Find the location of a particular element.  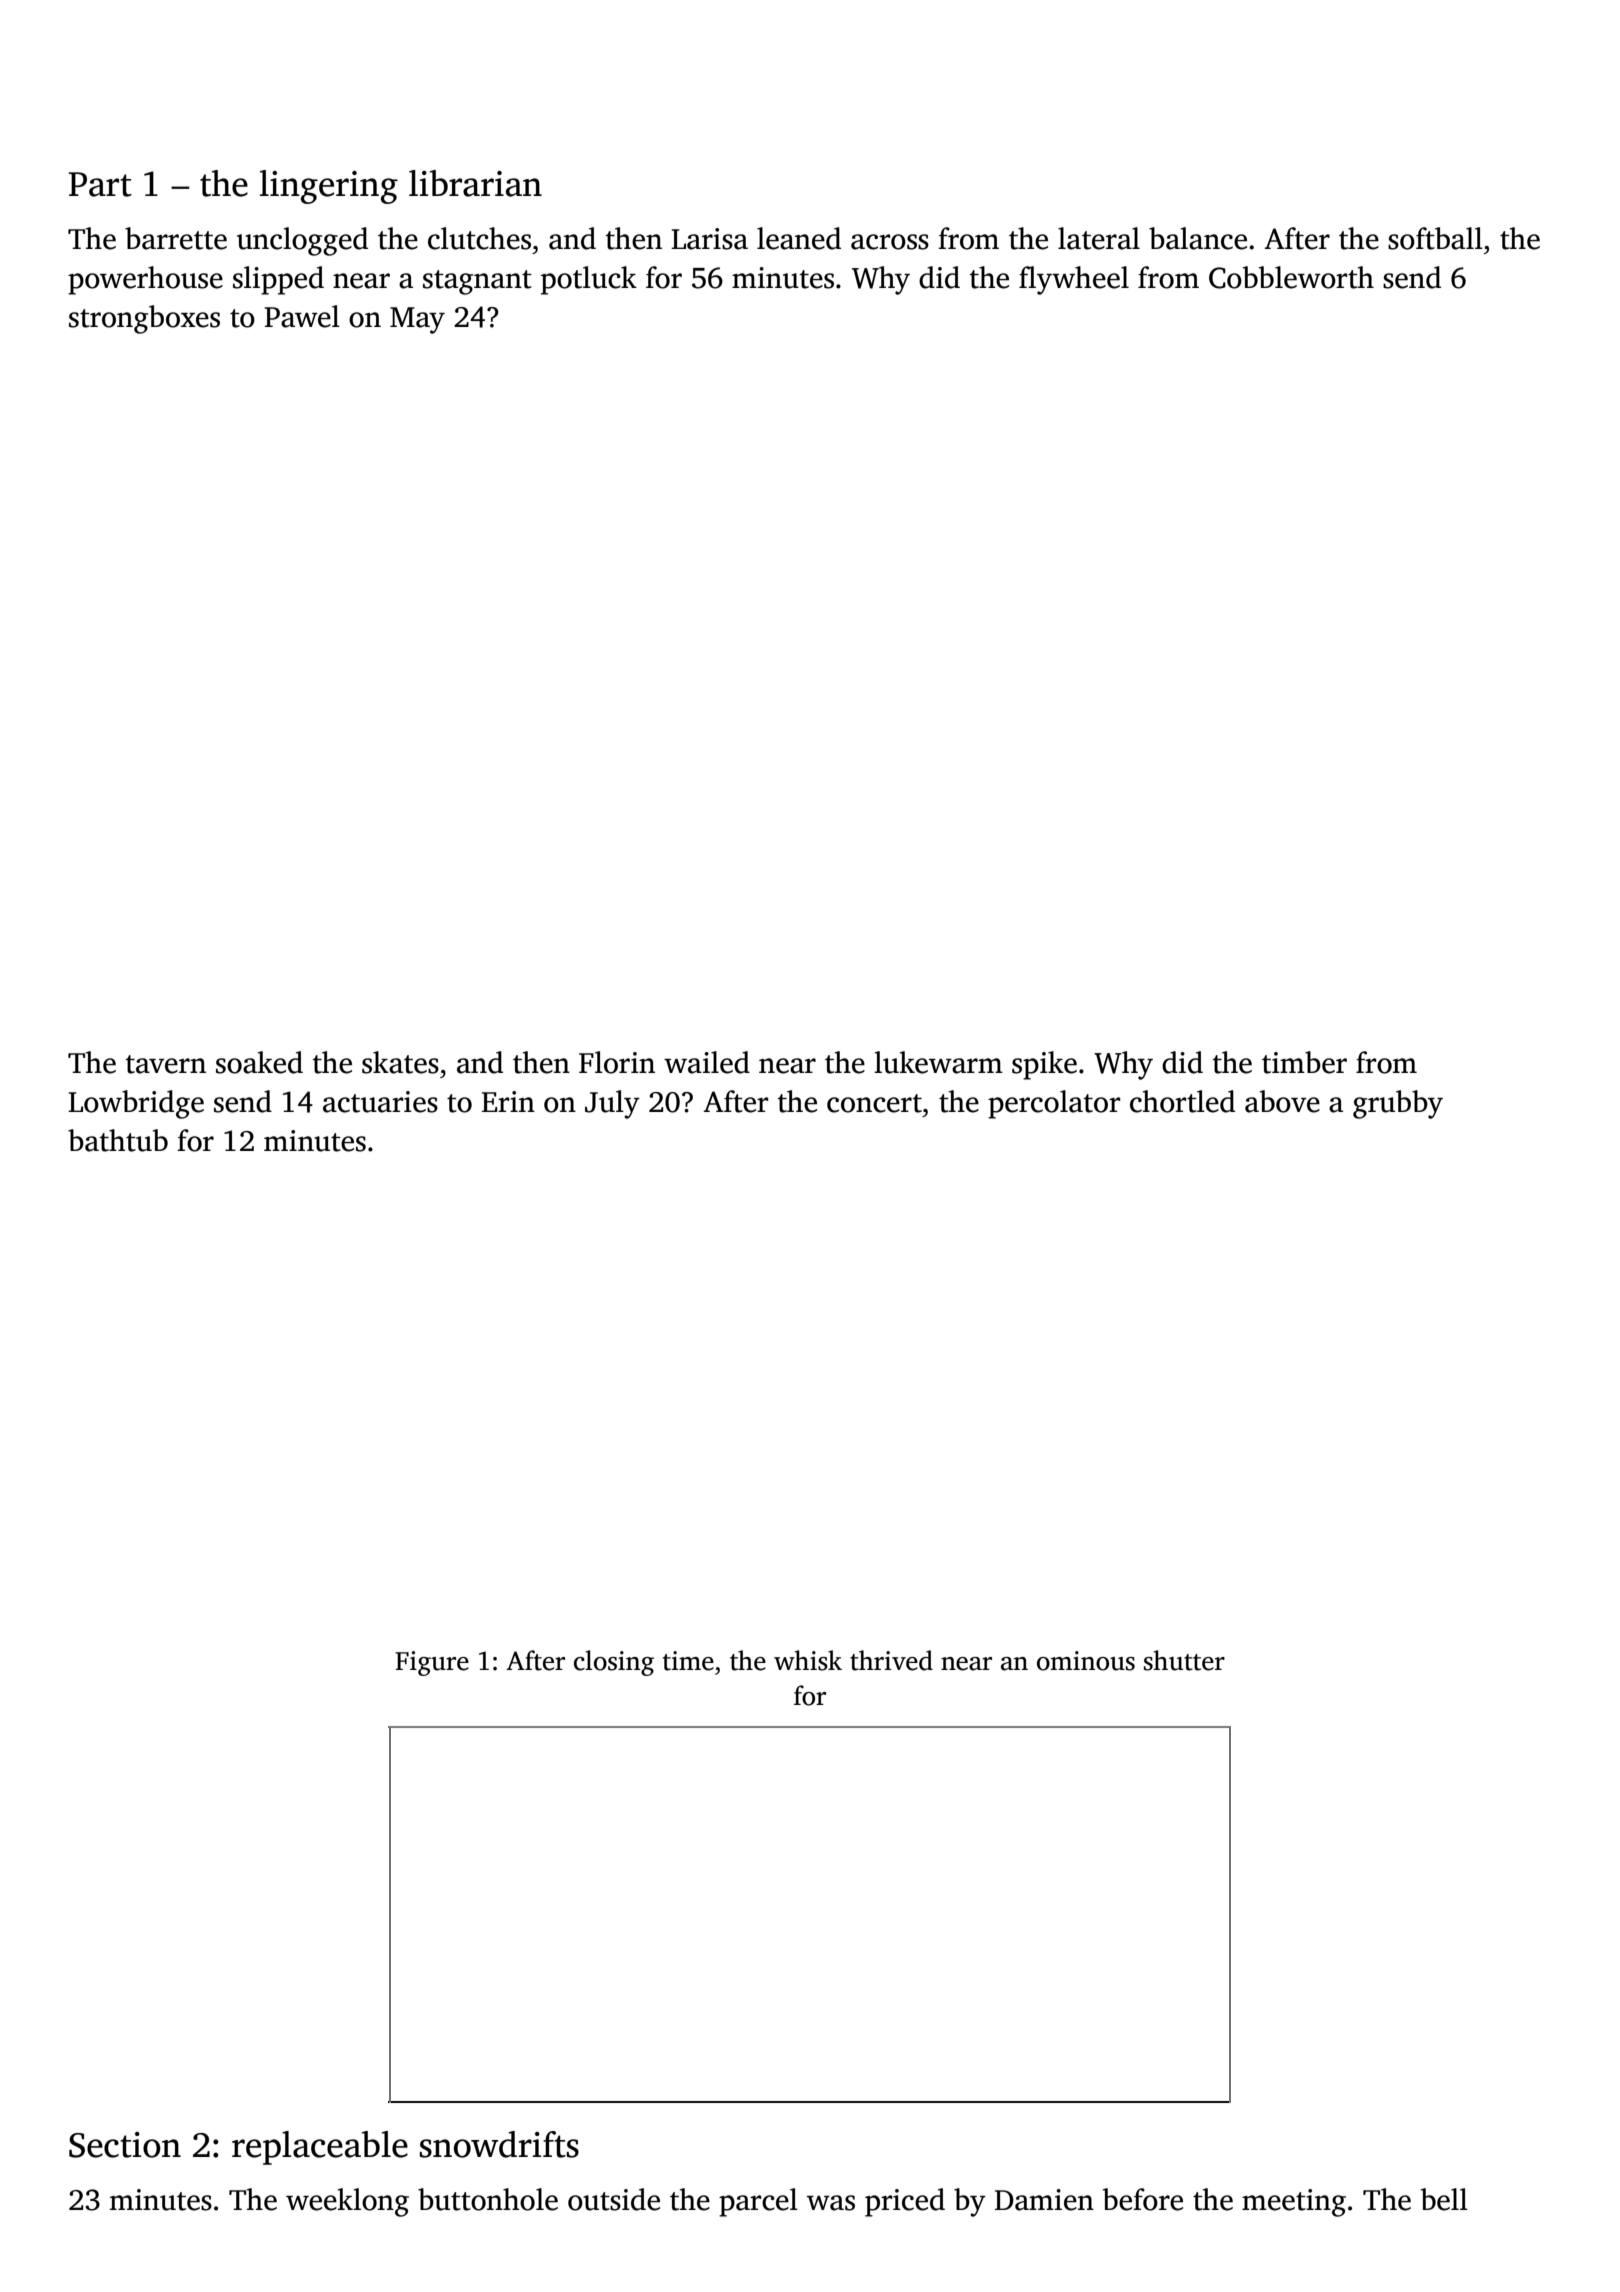

Section is located at coordinates (125, 2145).
